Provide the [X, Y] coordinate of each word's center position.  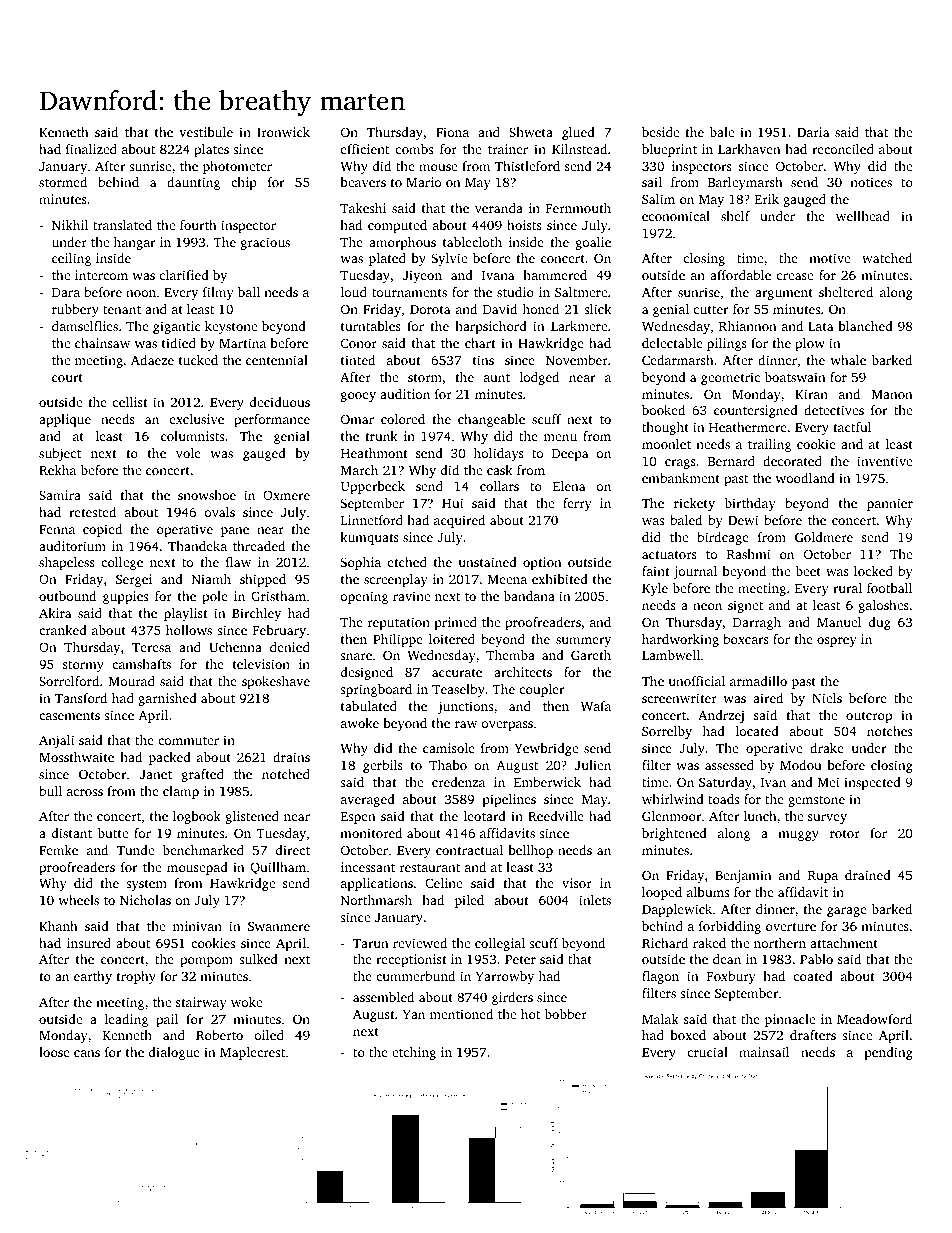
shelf [735, 216]
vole [188, 453]
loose [54, 1052]
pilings [727, 344]
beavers [363, 182]
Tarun [370, 943]
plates [211, 150]
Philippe [398, 640]
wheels [78, 900]
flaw [238, 562]
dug [880, 623]
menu [560, 437]
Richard [665, 943]
